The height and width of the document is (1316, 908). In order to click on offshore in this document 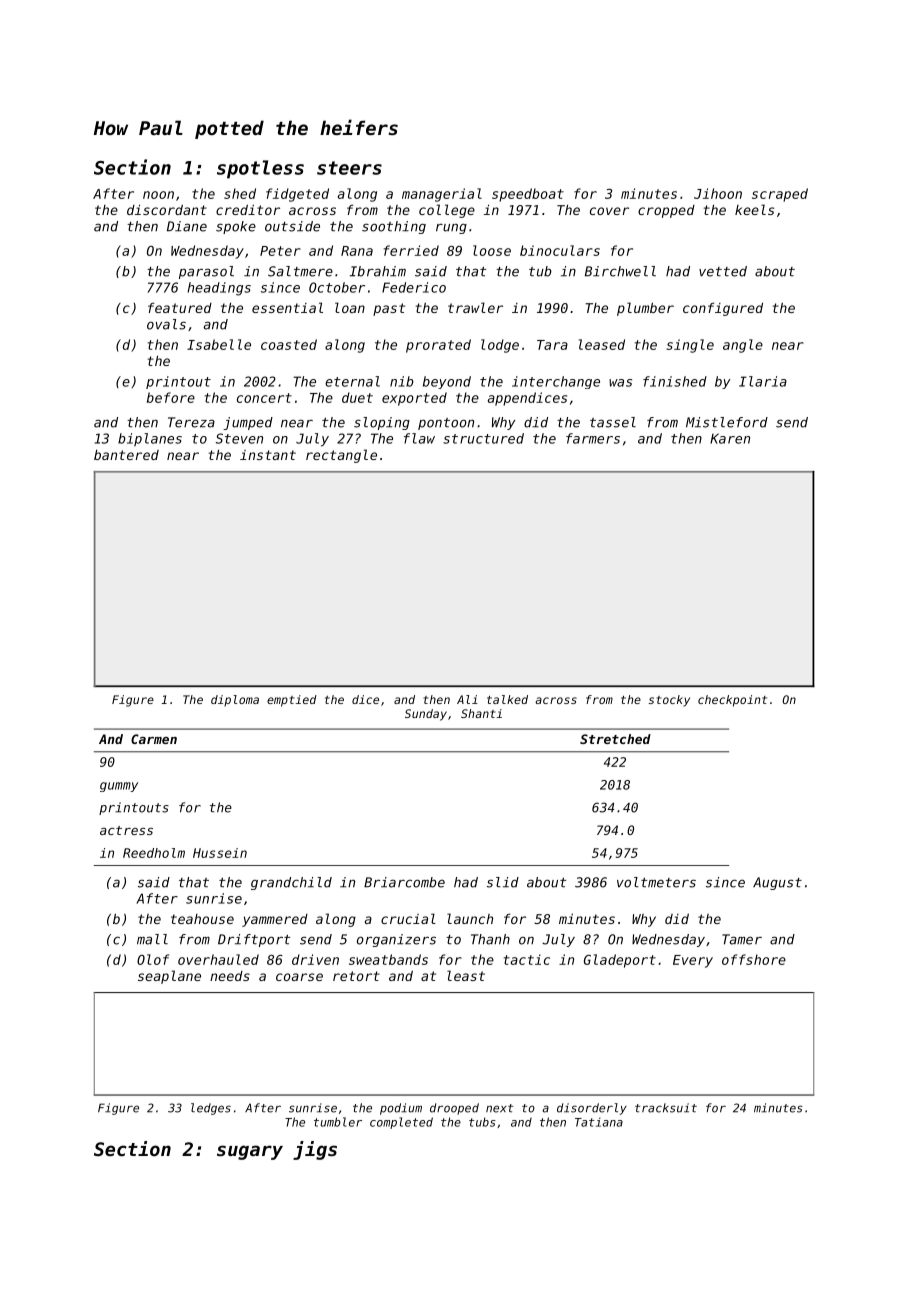, I will do `click(754, 959)`.
